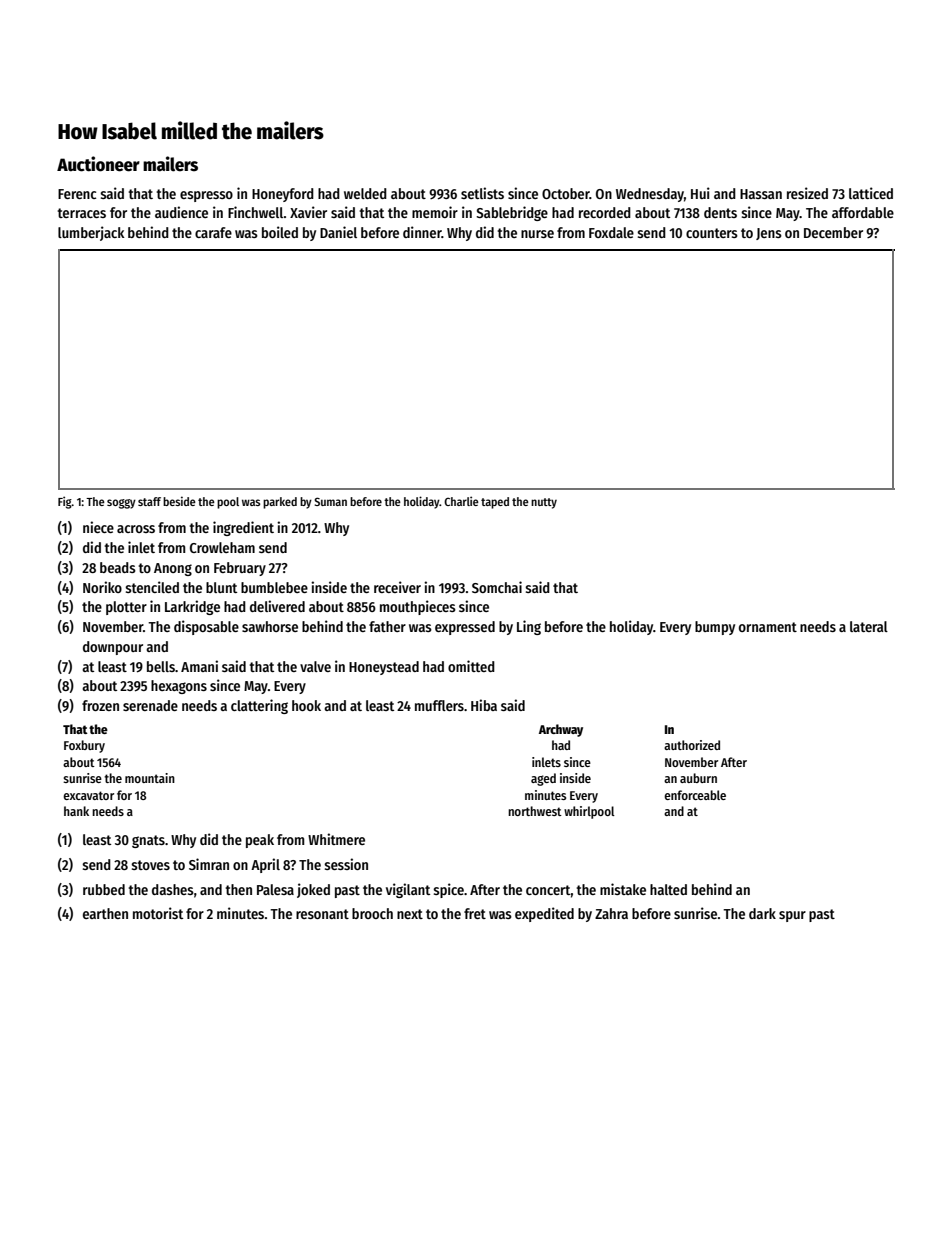 Image resolution: width=952 pixels, height=1233 pixels. What do you see at coordinates (179, 501) in the screenshot?
I see `beside` at bounding box center [179, 501].
